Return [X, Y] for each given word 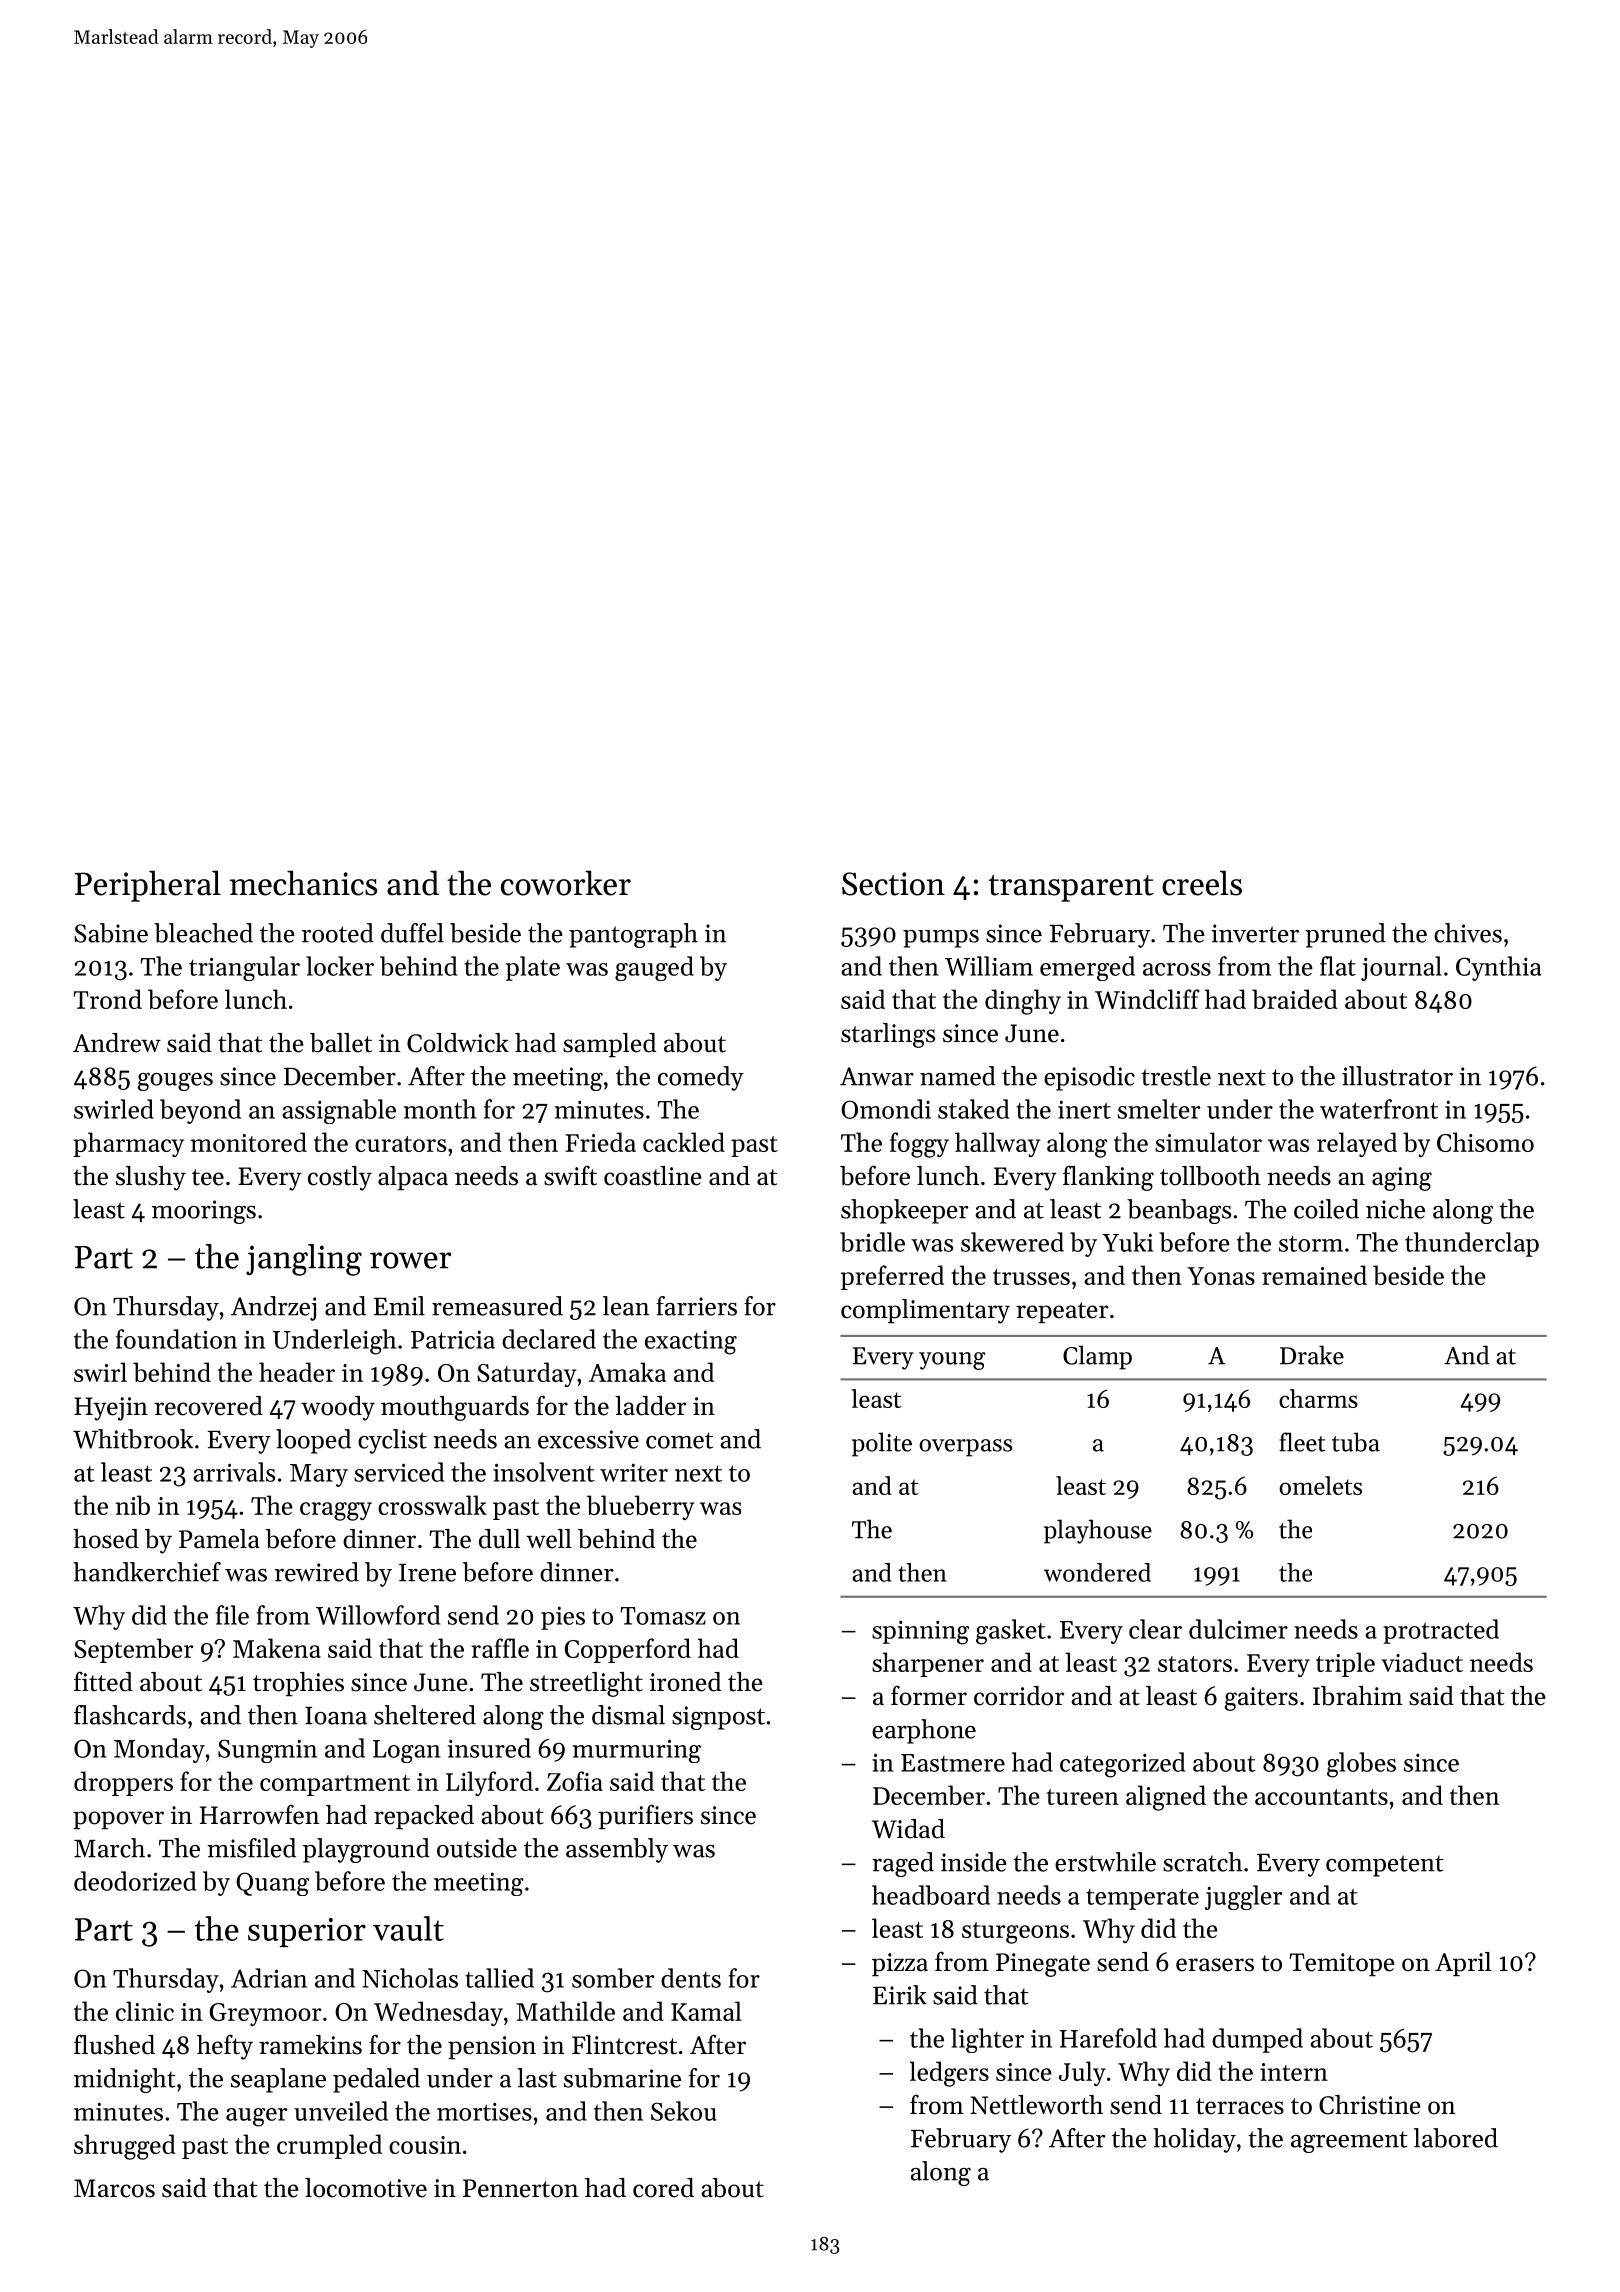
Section [893, 884]
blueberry [640, 1507]
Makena [277, 1648]
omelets [1320, 1485]
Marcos [114, 2188]
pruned [1345, 935]
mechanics [303, 883]
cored [663, 2188]
